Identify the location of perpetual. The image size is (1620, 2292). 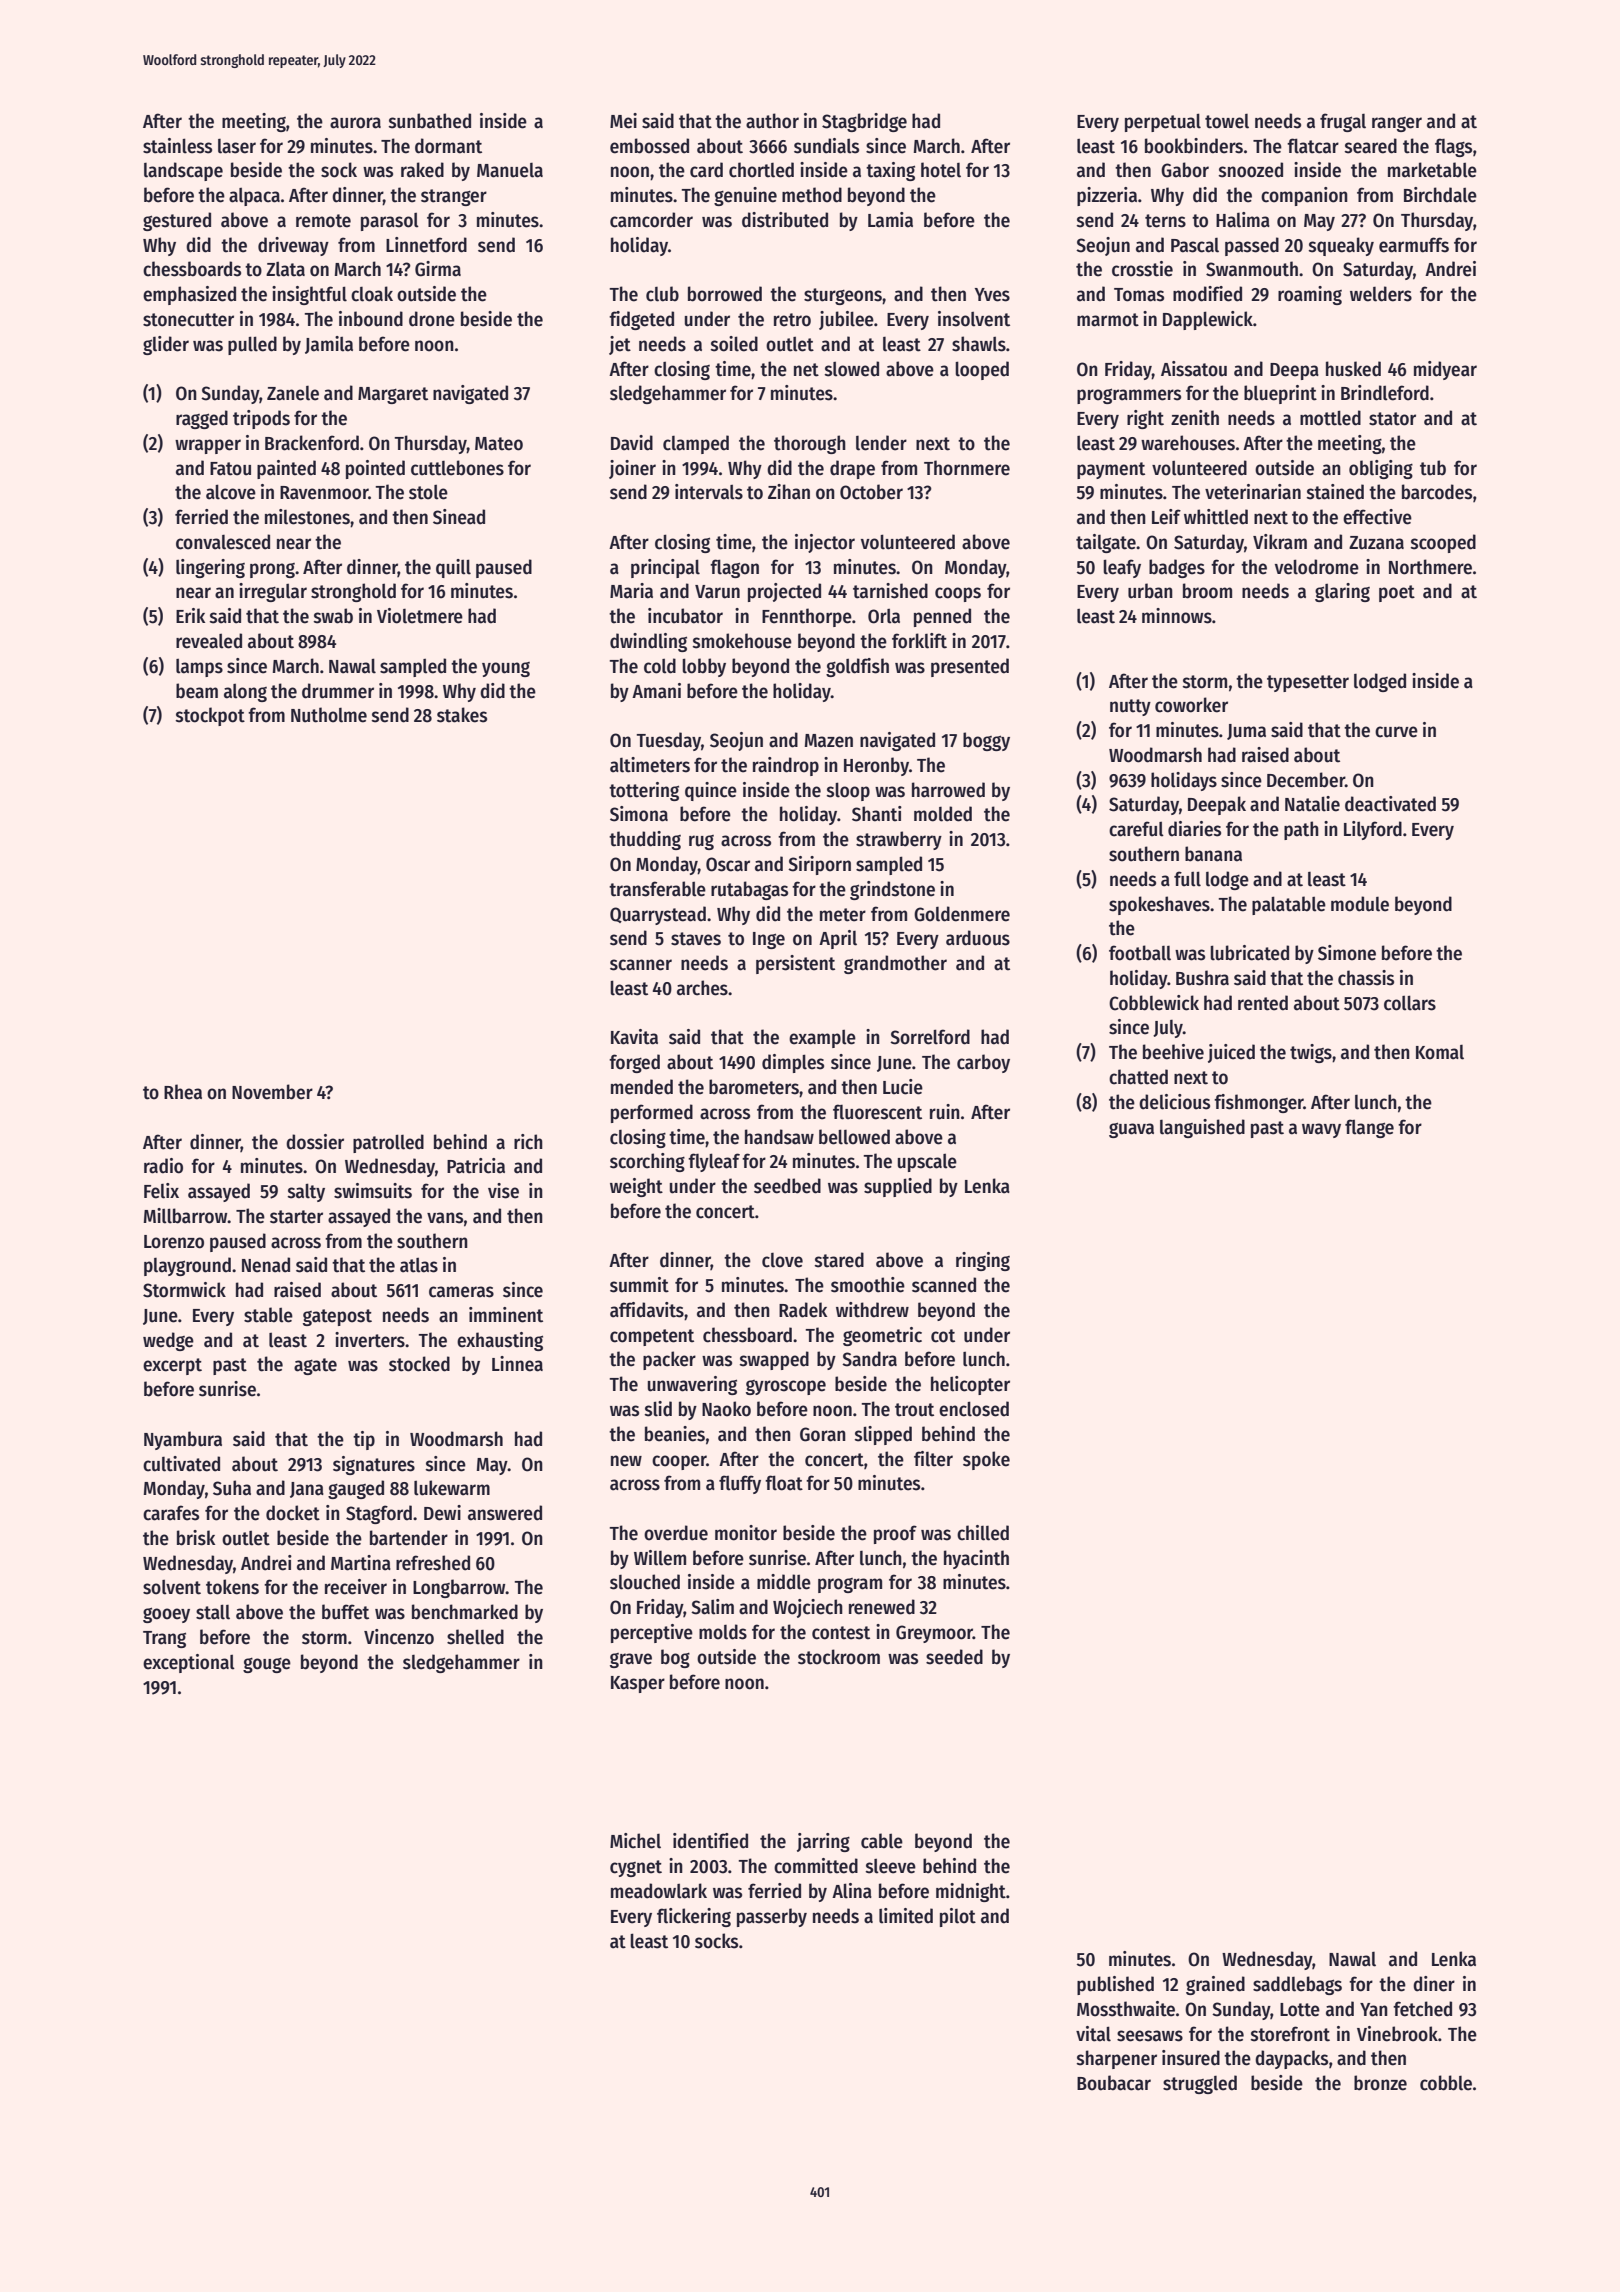
(1163, 122).
